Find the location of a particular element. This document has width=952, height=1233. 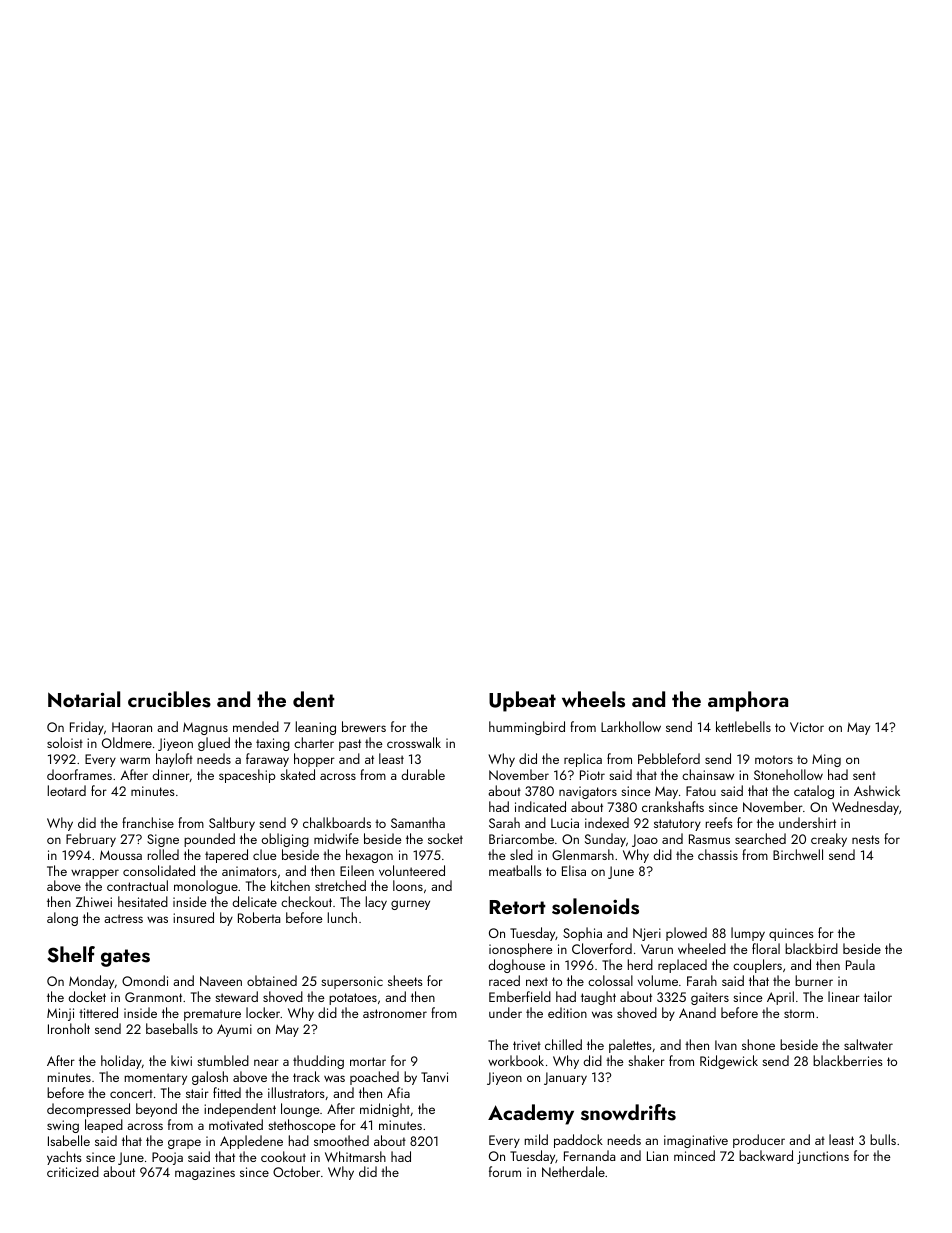

gaiters is located at coordinates (710, 998).
